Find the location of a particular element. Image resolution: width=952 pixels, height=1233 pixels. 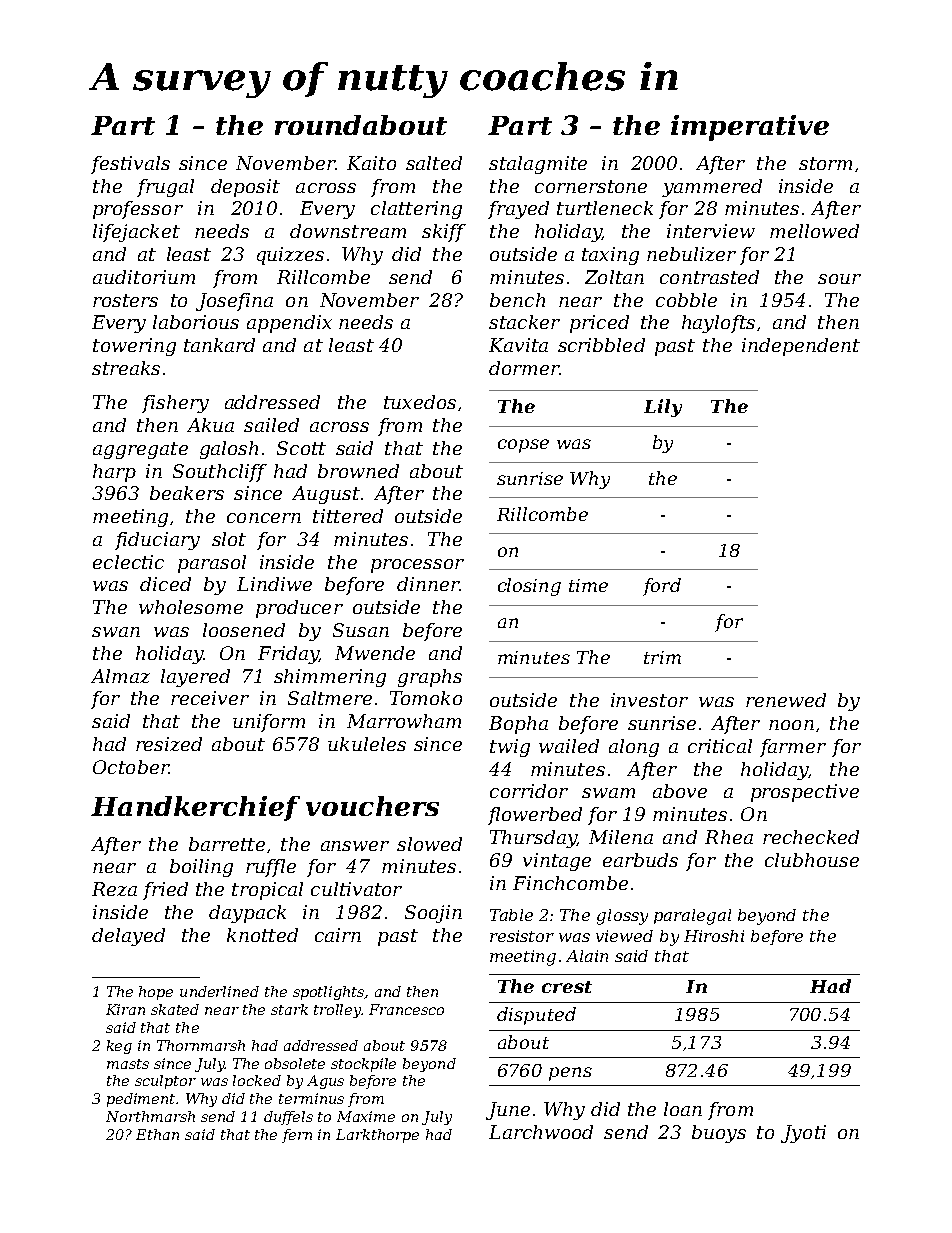

salted is located at coordinates (434, 163).
